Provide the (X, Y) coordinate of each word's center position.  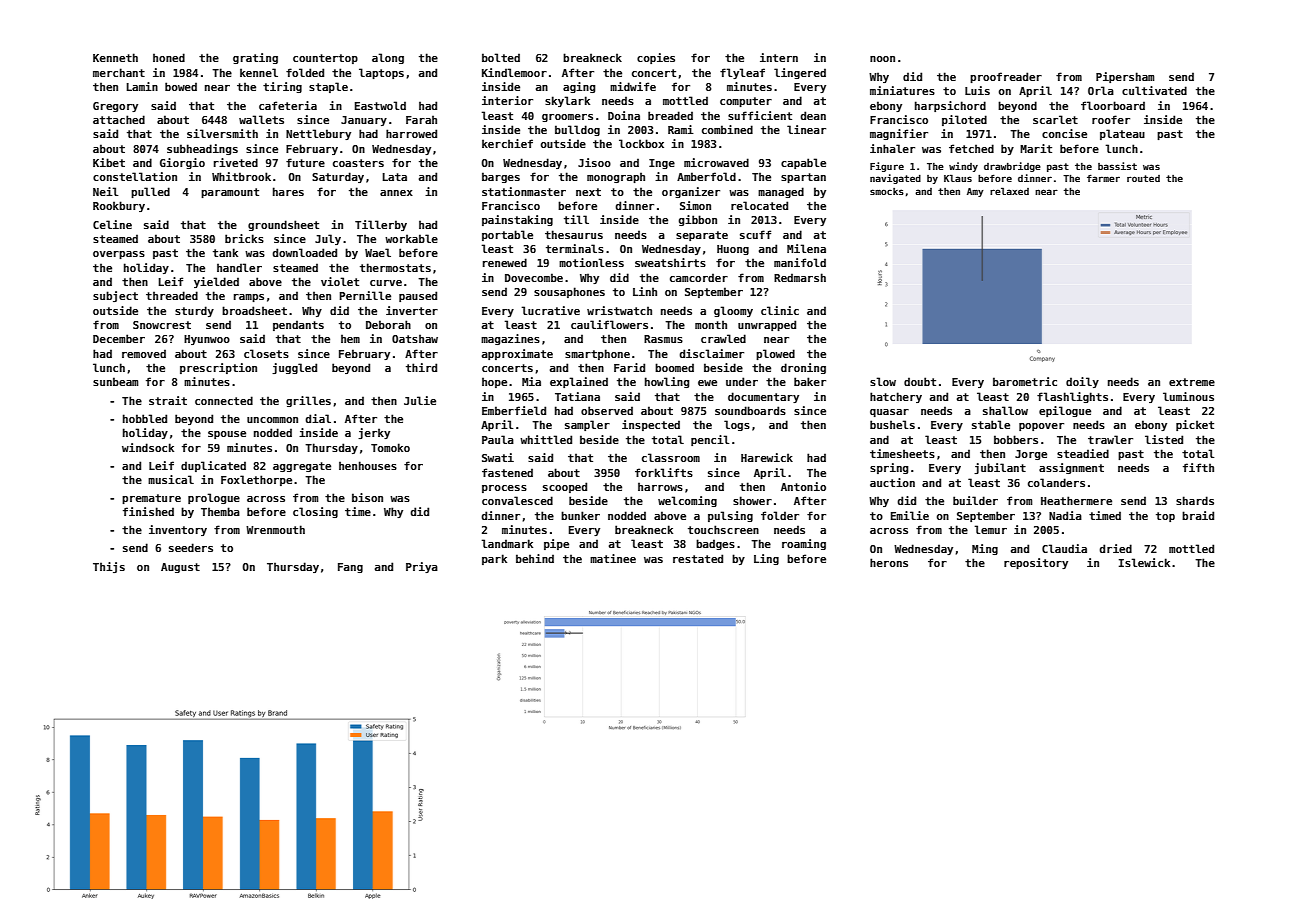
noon (882, 59)
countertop (325, 59)
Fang (350, 568)
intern (779, 57)
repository (1036, 563)
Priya (422, 567)
